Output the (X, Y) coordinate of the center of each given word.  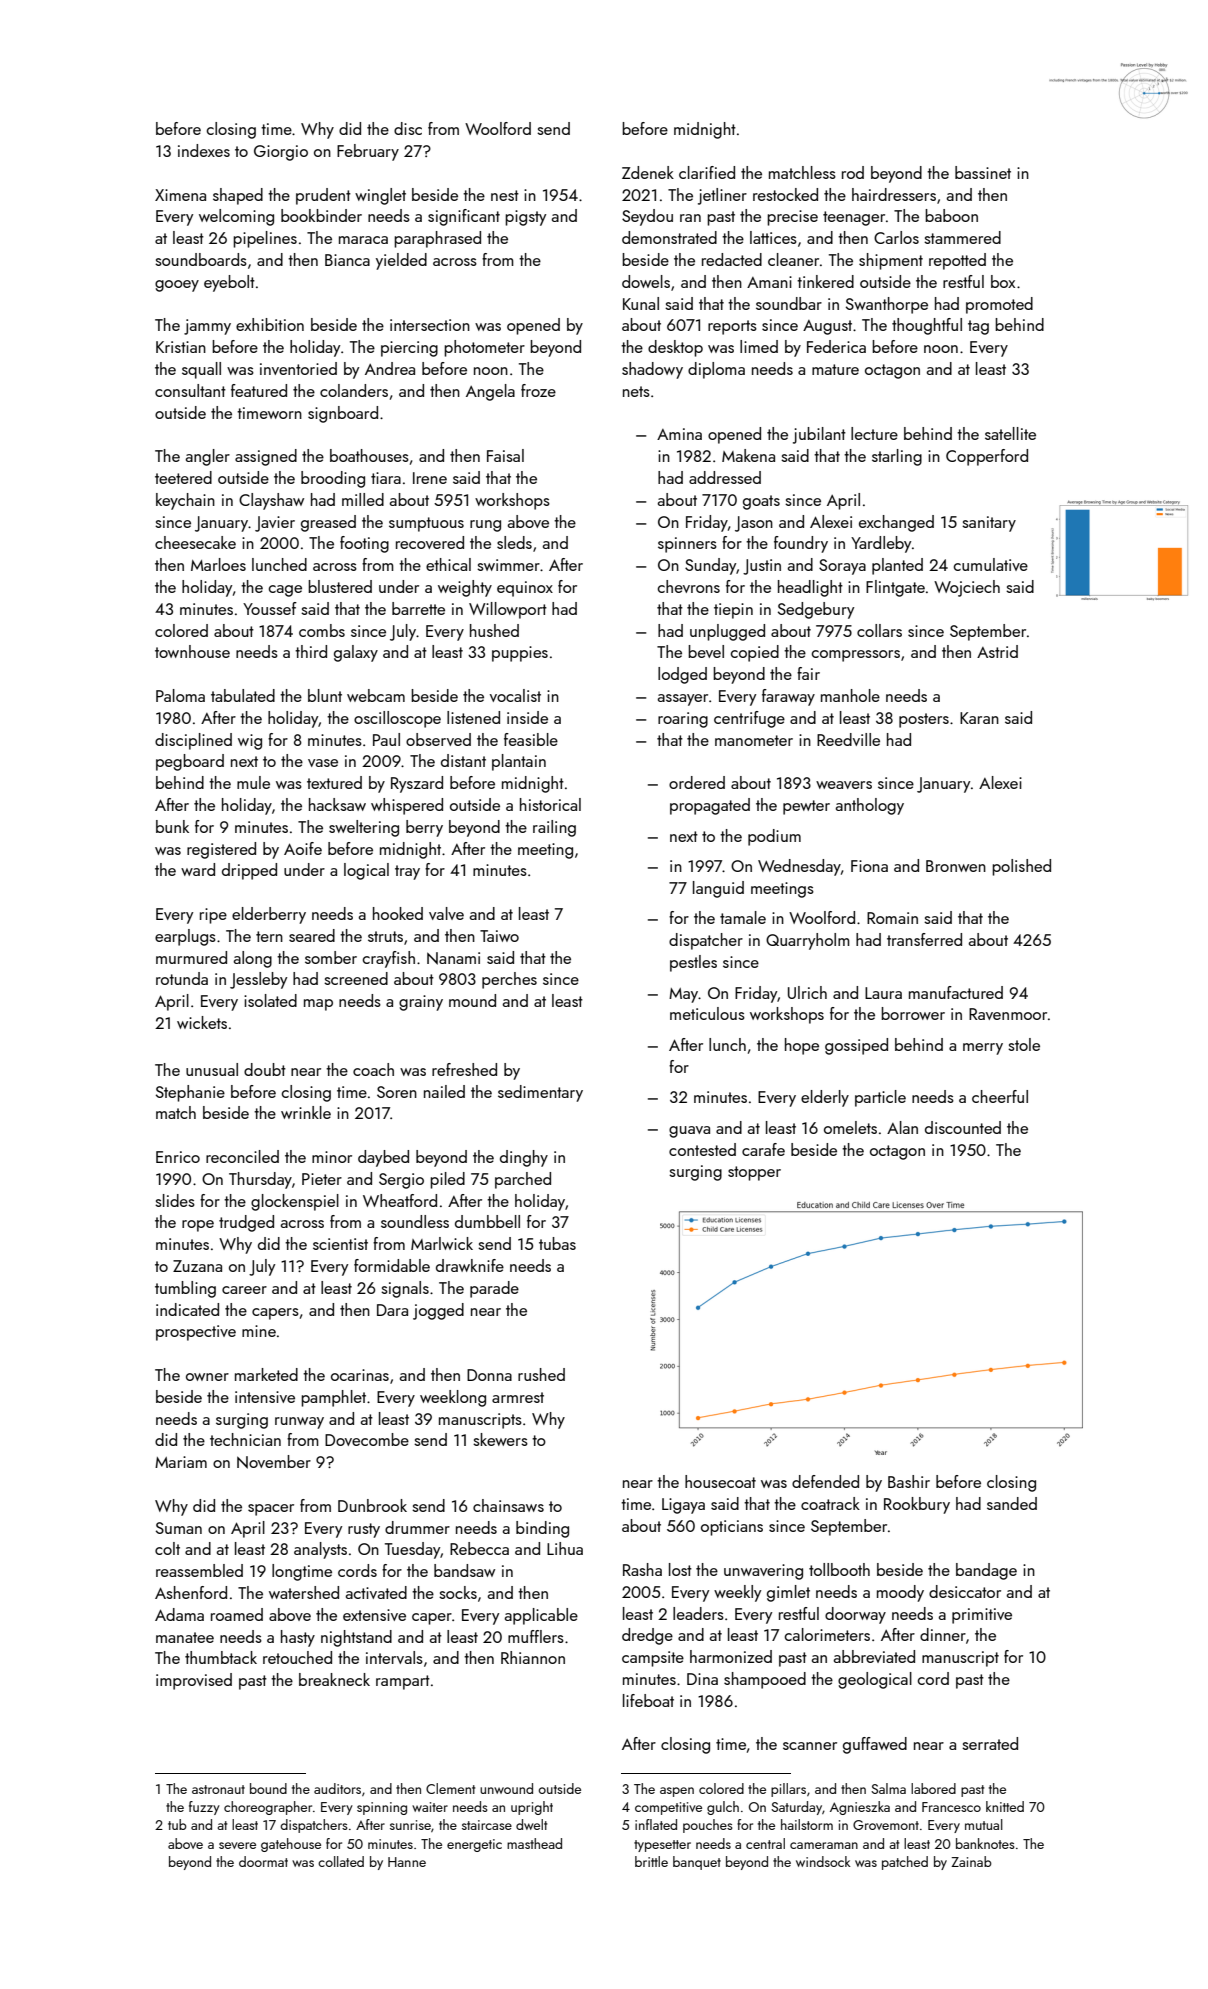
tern (269, 936)
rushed (541, 1374)
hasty (298, 1638)
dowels (646, 281)
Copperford (987, 457)
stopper (754, 1173)
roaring (683, 720)
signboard (343, 414)
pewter (806, 807)
